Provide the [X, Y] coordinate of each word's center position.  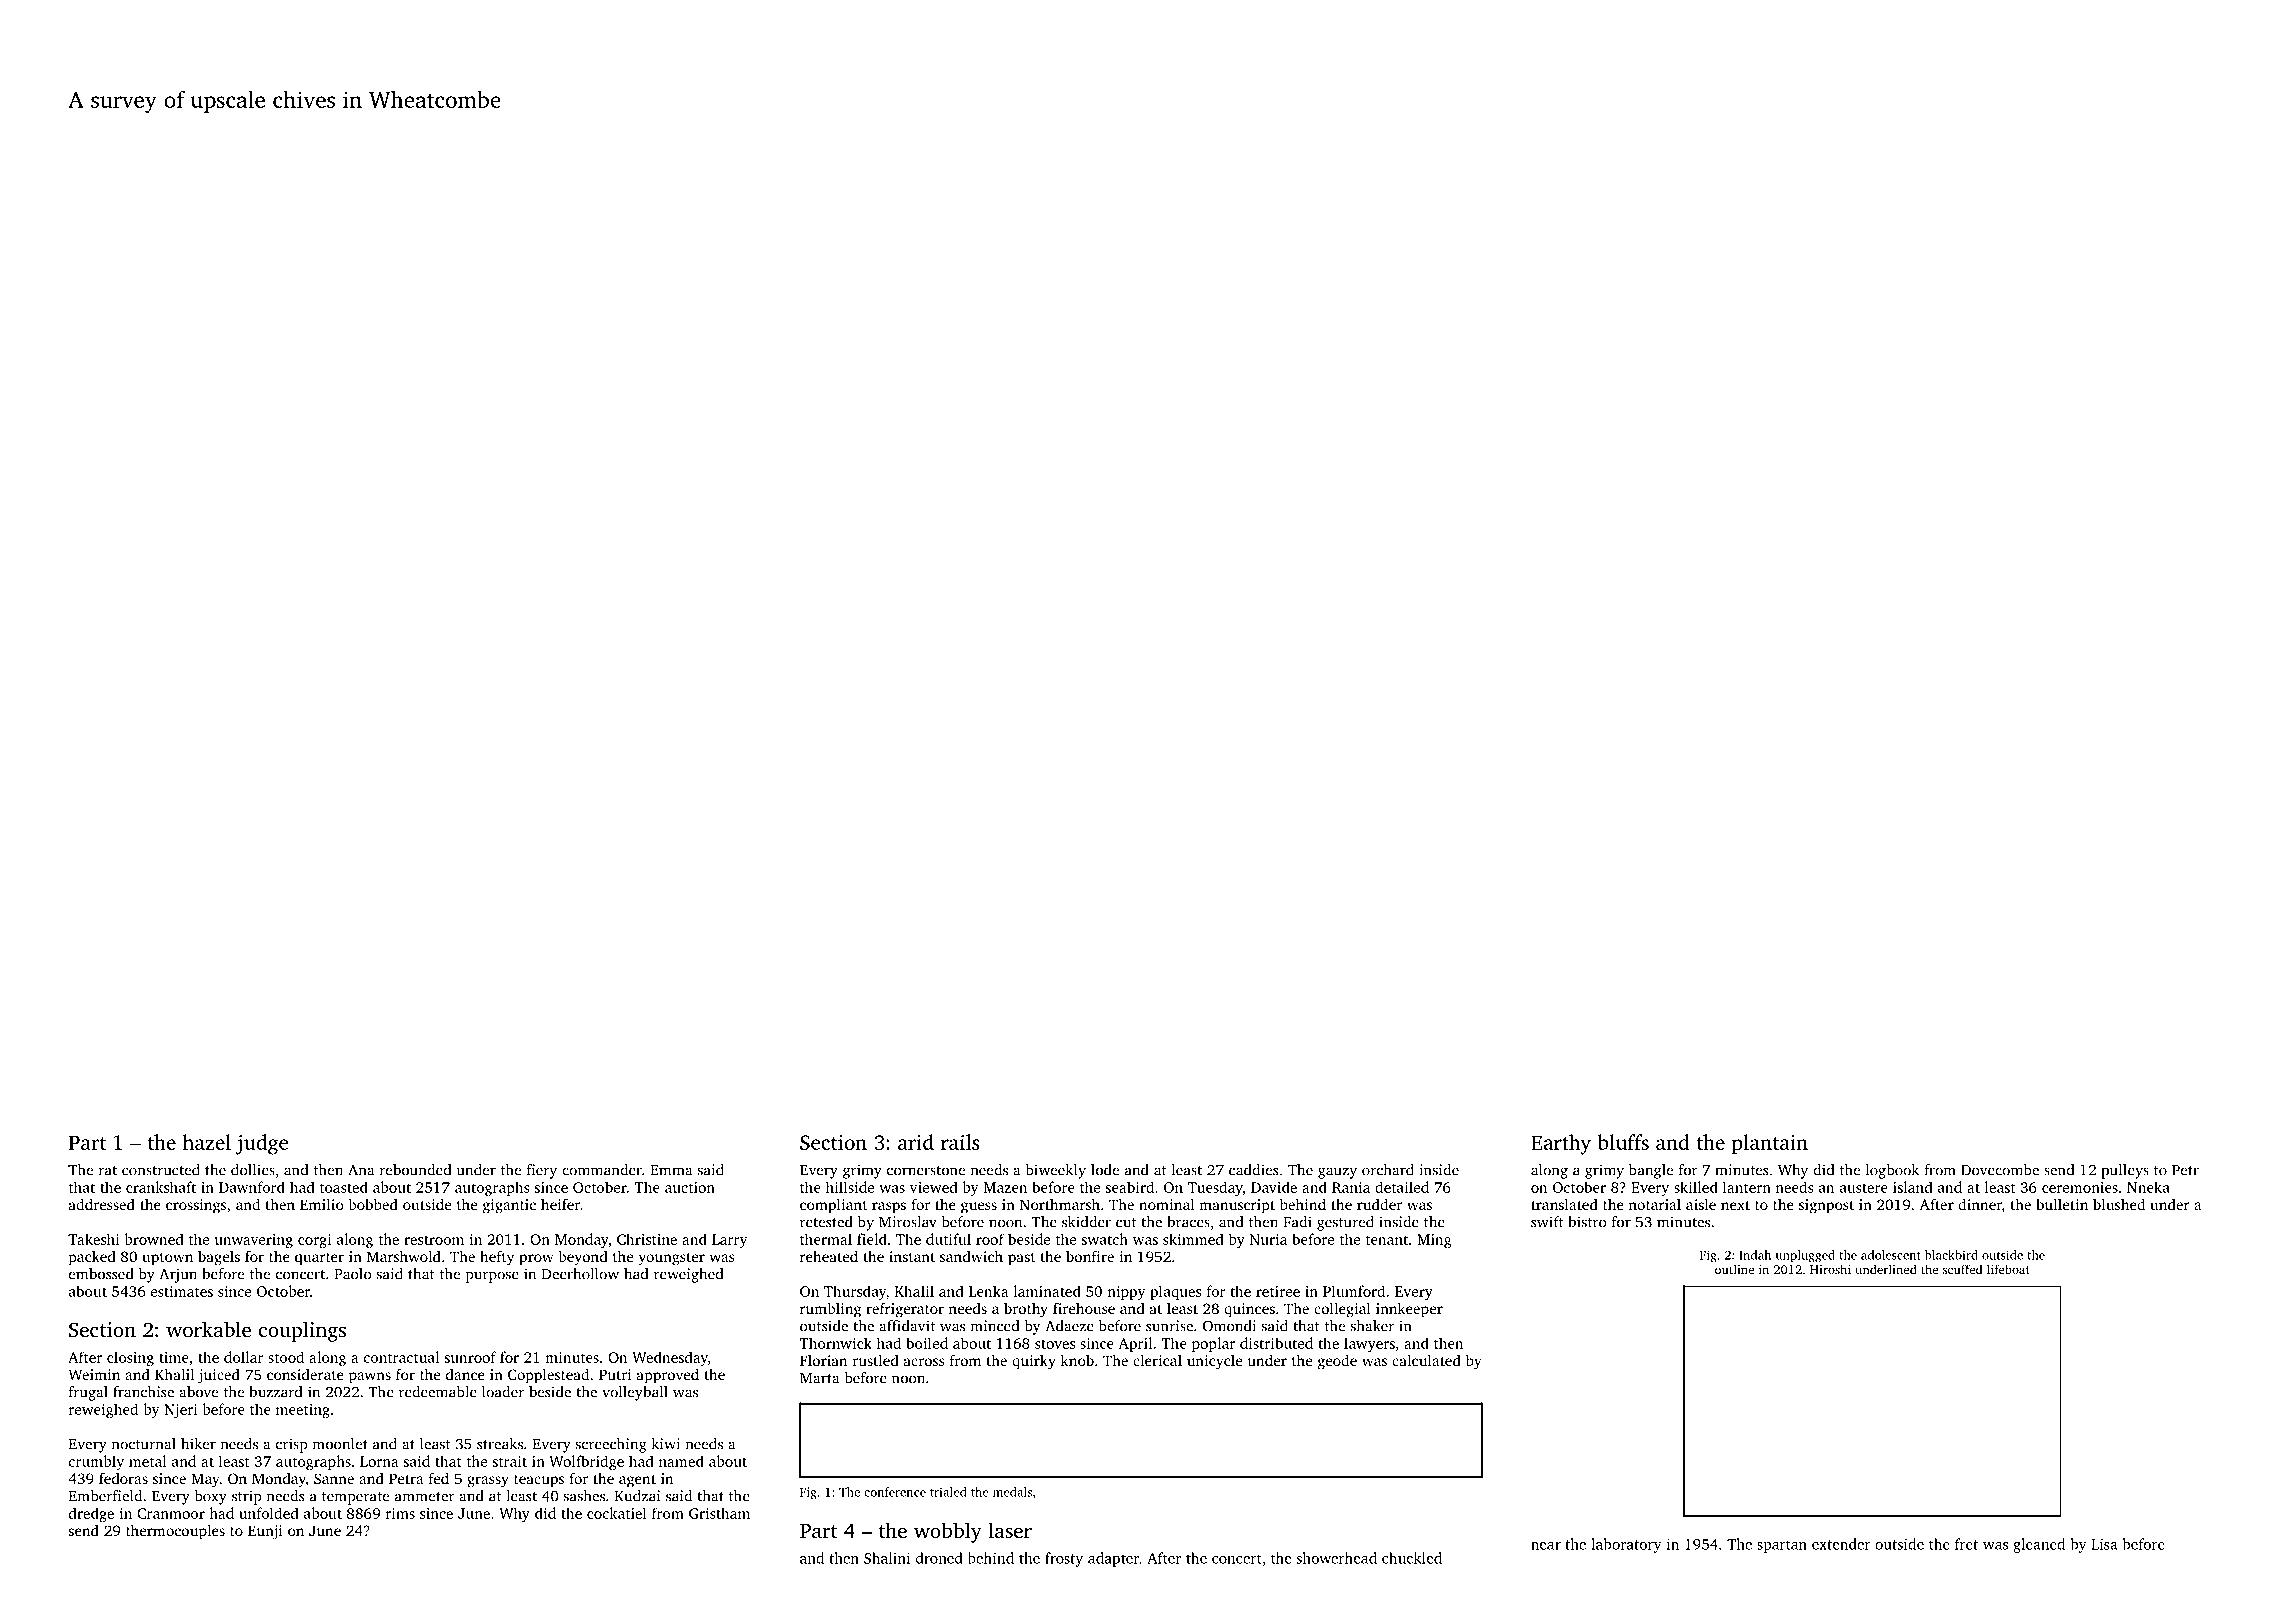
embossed [101, 1274]
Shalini [887, 1558]
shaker [1372, 1326]
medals [1012, 1492]
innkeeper [1409, 1310]
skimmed [1193, 1239]
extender [1841, 1544]
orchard [1388, 1170]
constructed [161, 1170]
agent [637, 1481]
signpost [1826, 1206]
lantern [1747, 1187]
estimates [182, 1291]
